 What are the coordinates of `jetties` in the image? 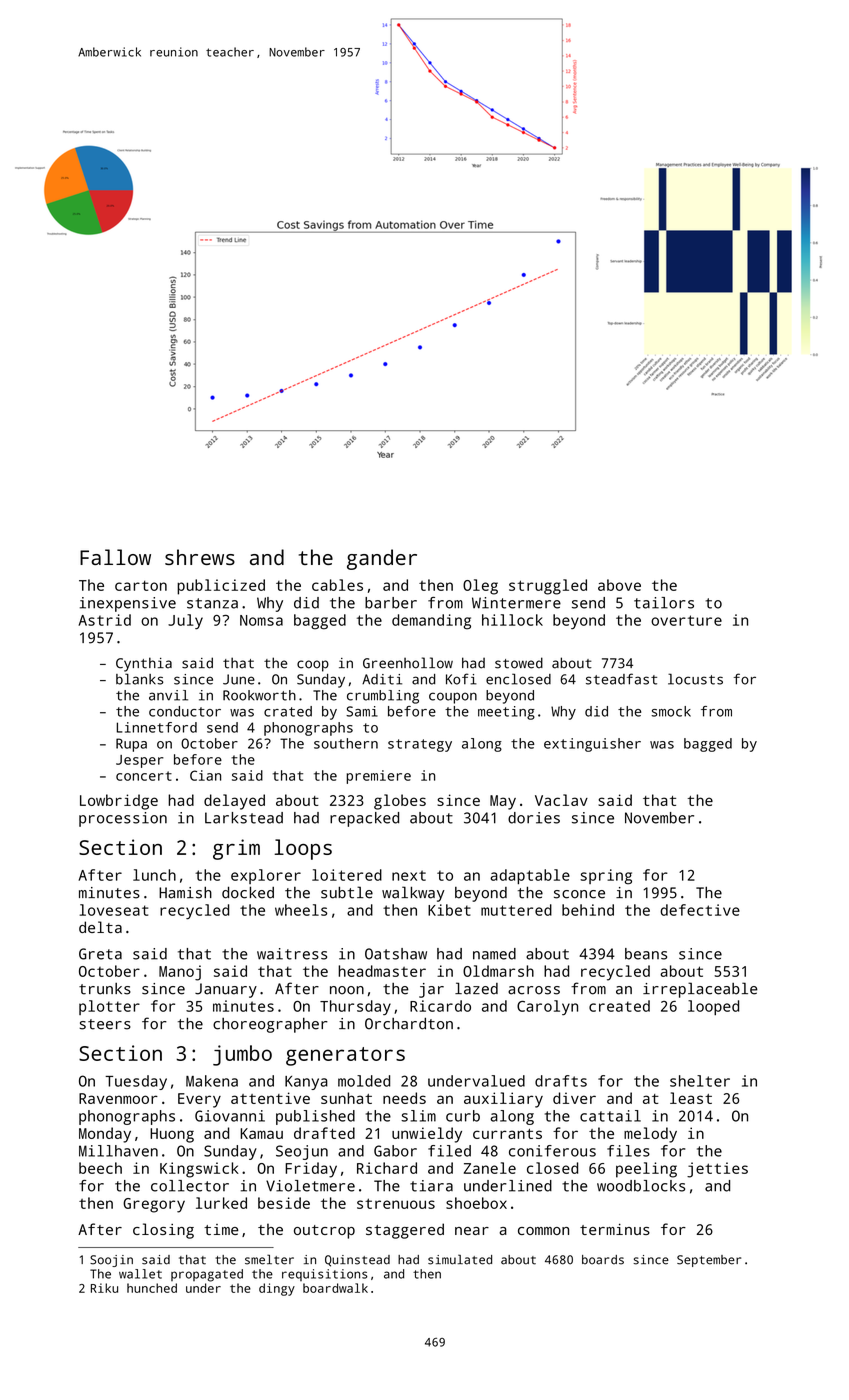 It's located at (717, 1170).
